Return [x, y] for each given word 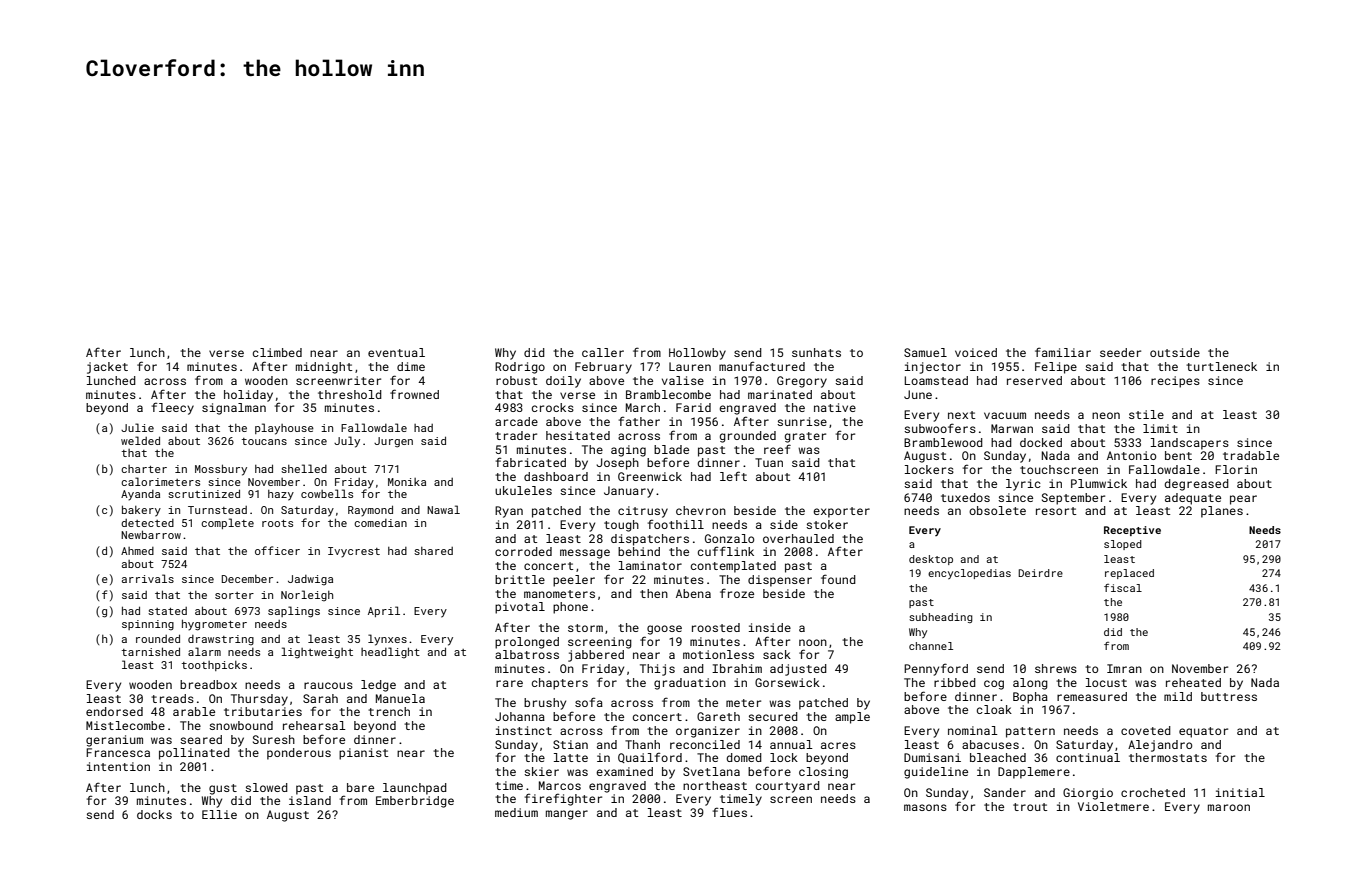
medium [516, 812]
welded [140, 440]
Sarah [320, 698]
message [585, 554]
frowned [414, 394]
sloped [1123, 545]
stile [1146, 414]
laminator [650, 565]
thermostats [1168, 757]
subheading [941, 618]
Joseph [617, 464]
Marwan [1012, 428]
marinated [780, 394]
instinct [524, 730]
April [384, 611]
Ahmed [137, 551]
